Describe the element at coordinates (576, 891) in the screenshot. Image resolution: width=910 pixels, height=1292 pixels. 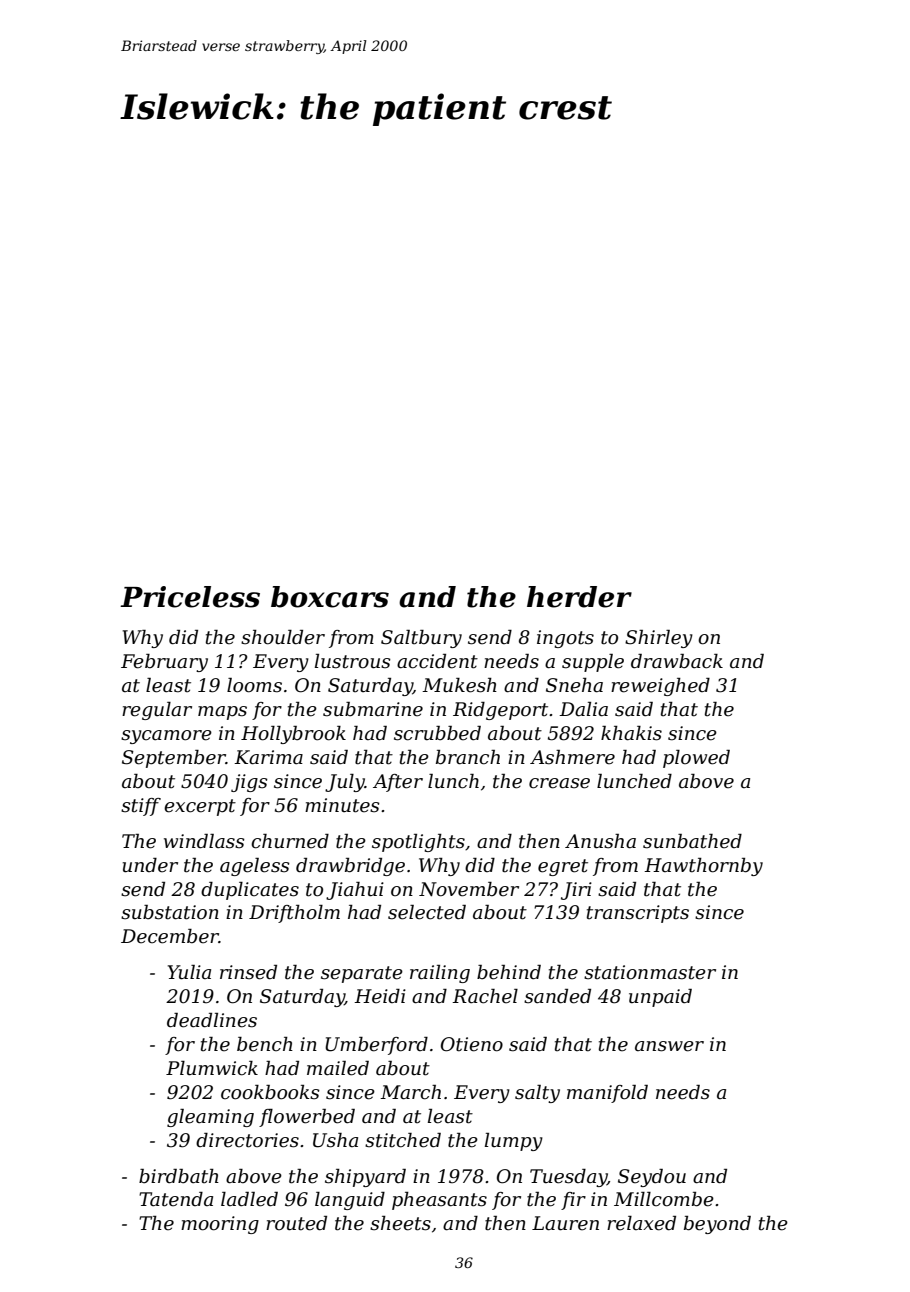
I see `Jiri` at that location.
